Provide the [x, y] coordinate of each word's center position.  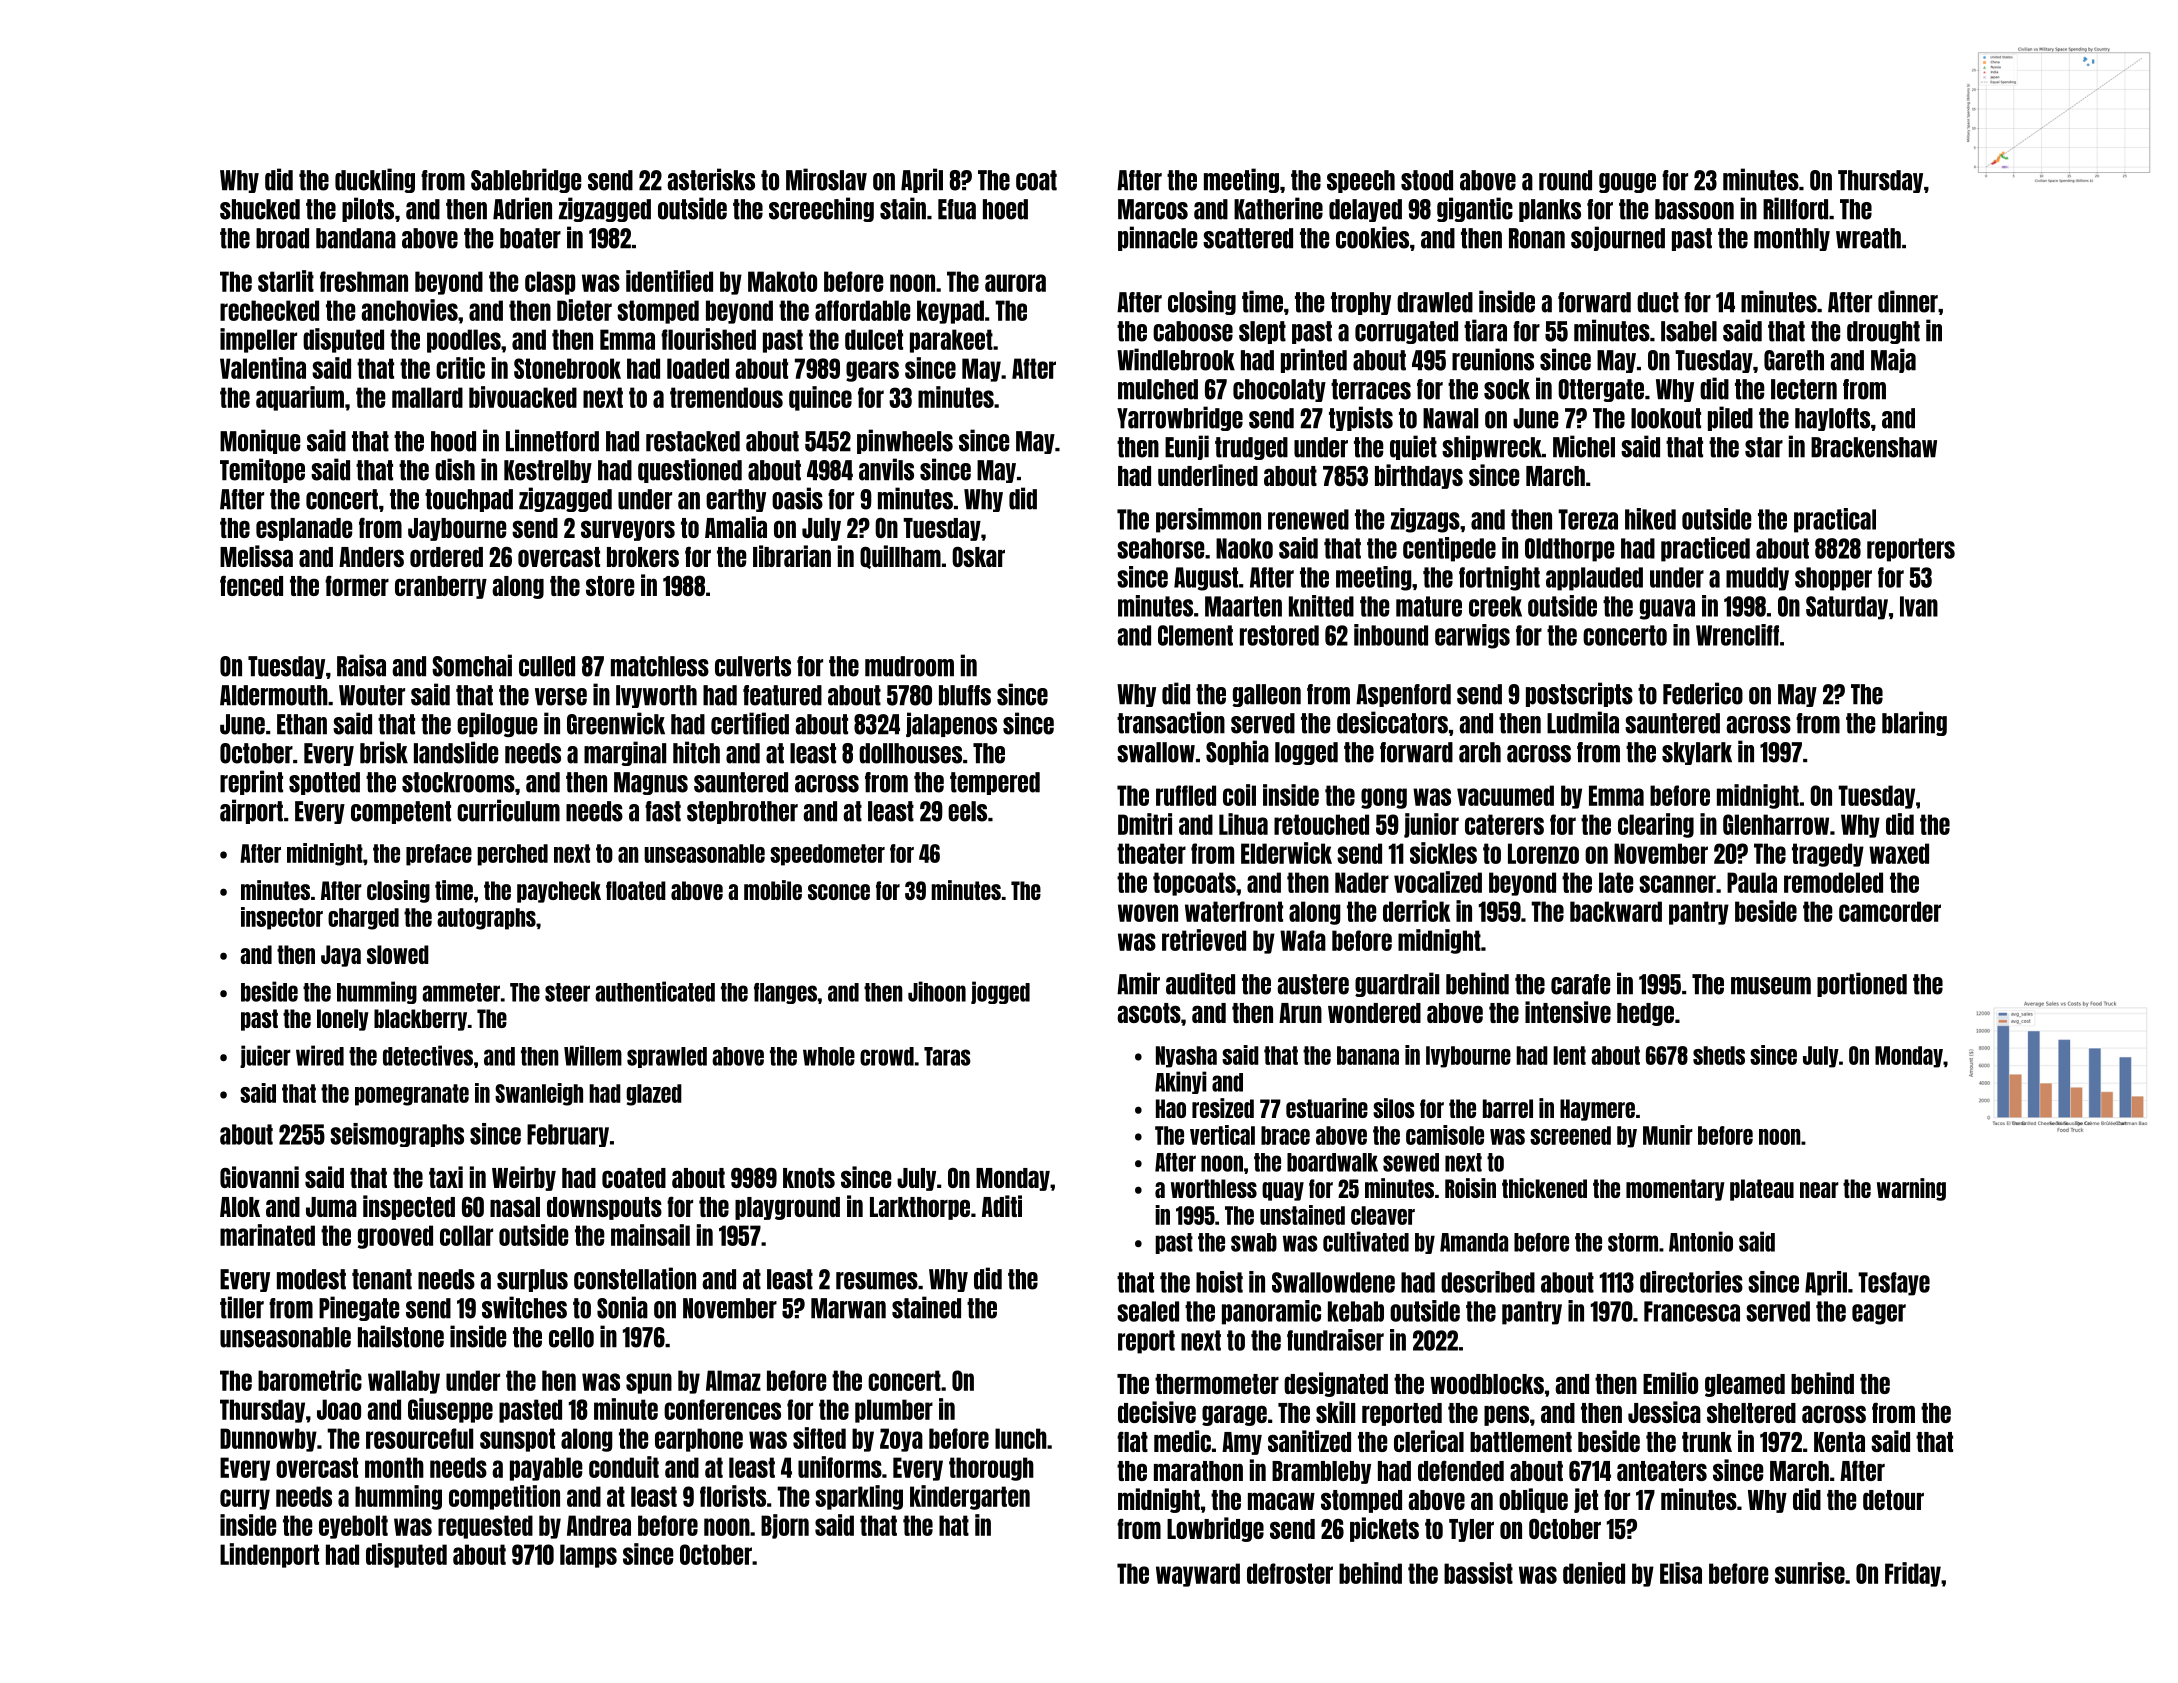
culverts [753, 666]
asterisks [711, 179]
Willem [593, 1055]
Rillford [1795, 208]
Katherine [1278, 208]
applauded [1594, 579]
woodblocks [1487, 1384]
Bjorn [785, 1526]
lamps [588, 1556]
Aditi [1002, 1206]
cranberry [441, 587]
